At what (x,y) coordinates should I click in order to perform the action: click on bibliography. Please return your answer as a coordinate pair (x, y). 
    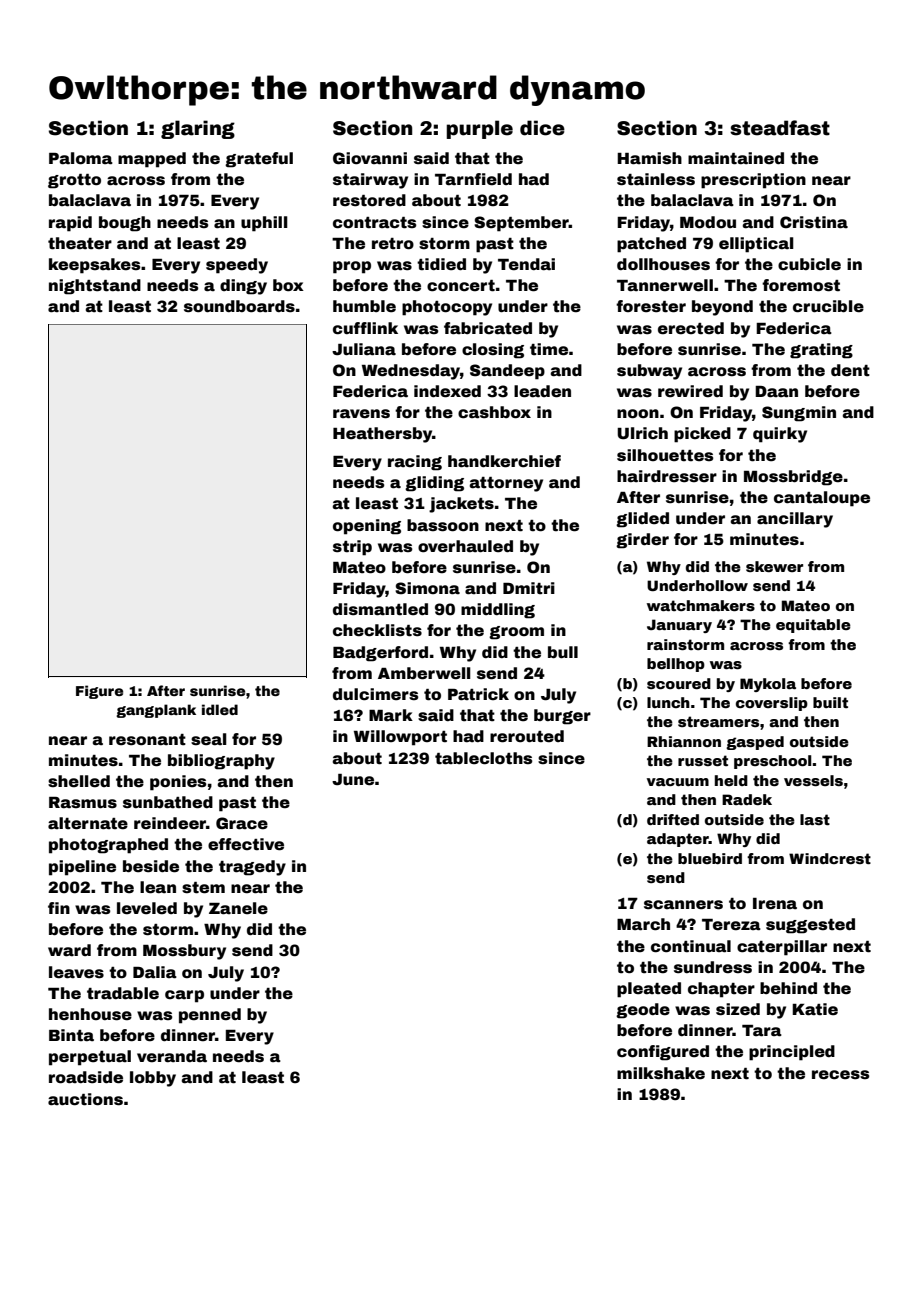
    Looking at the image, I should click on (221, 762).
